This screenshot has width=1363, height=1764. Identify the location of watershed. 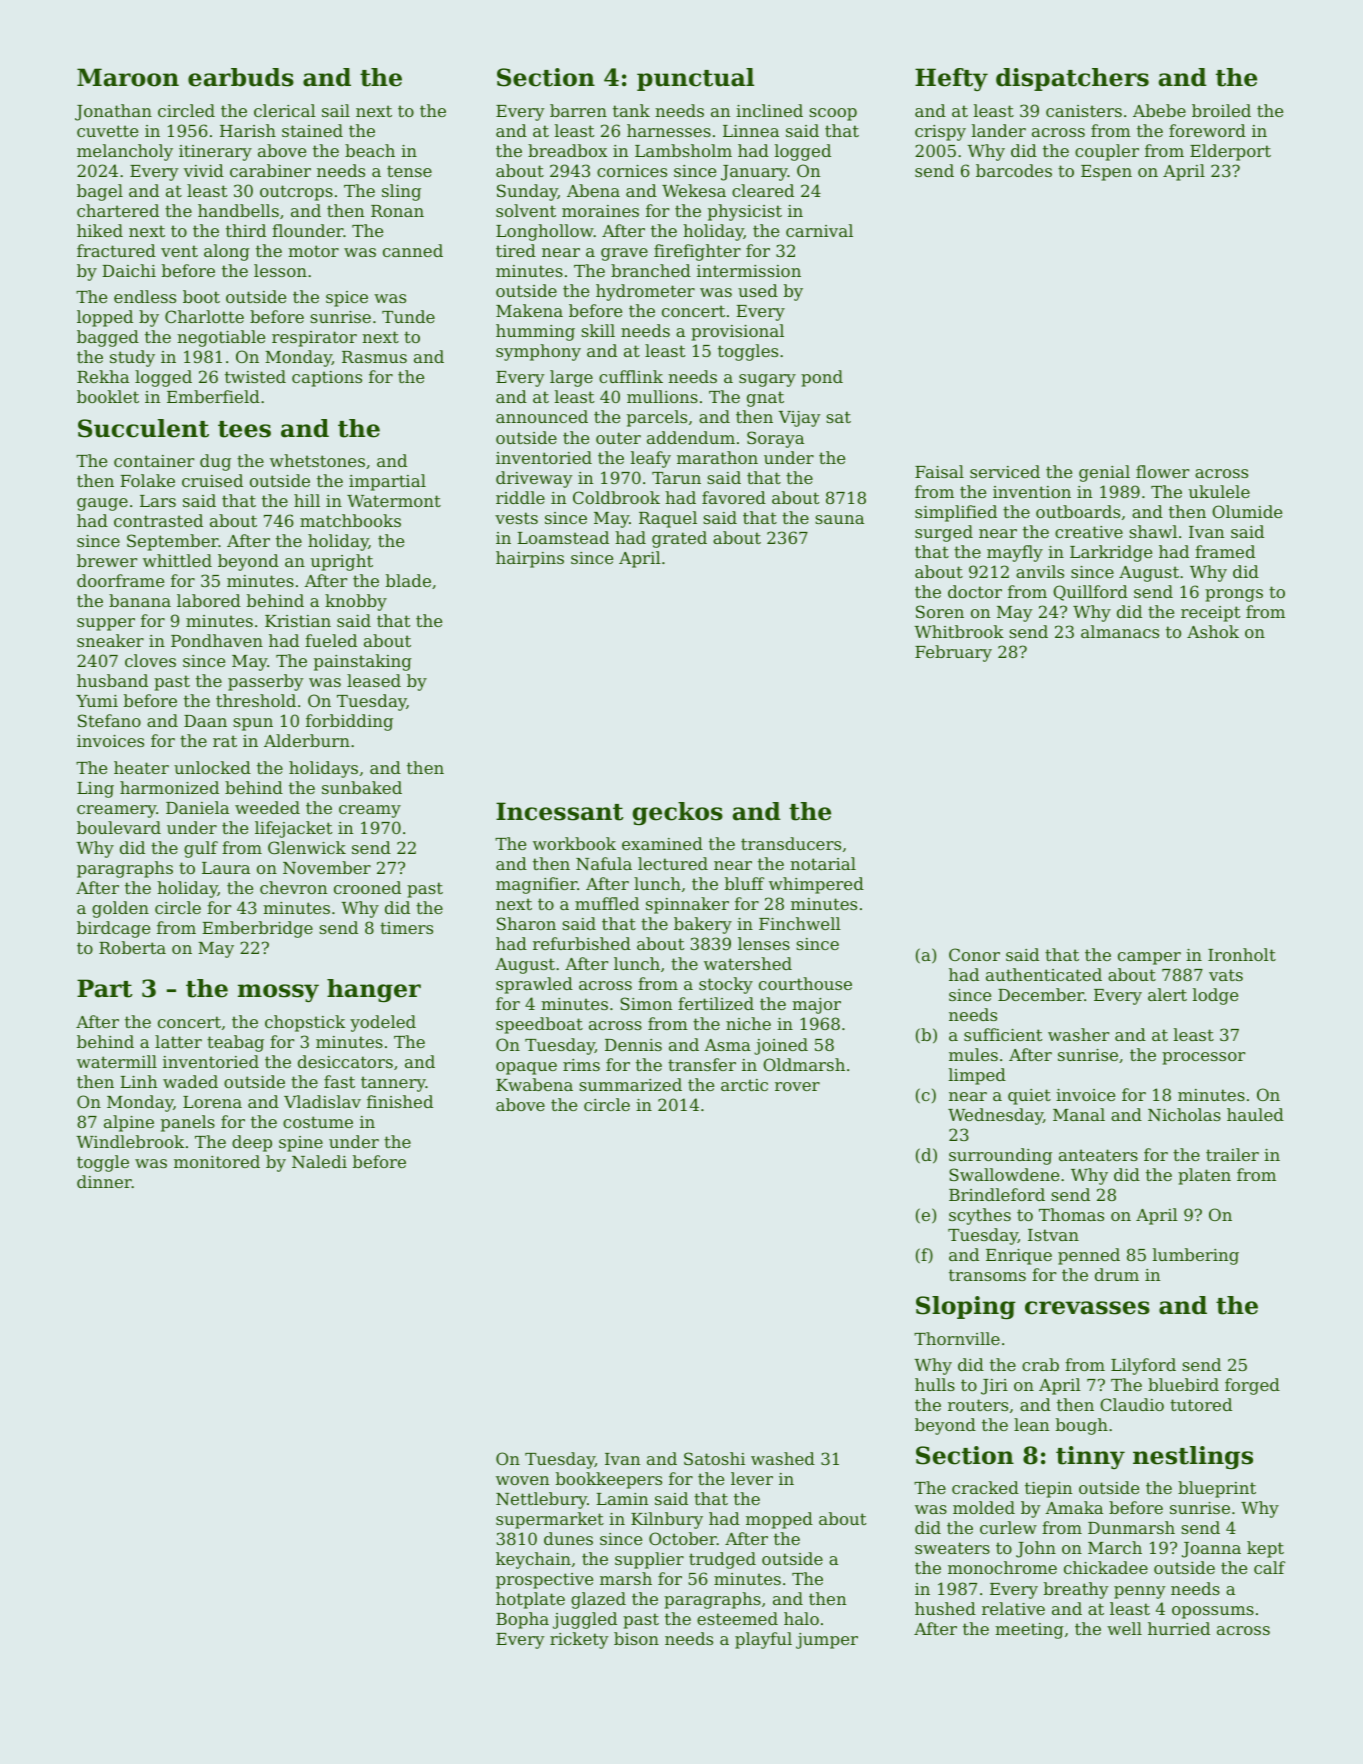
(748, 963).
